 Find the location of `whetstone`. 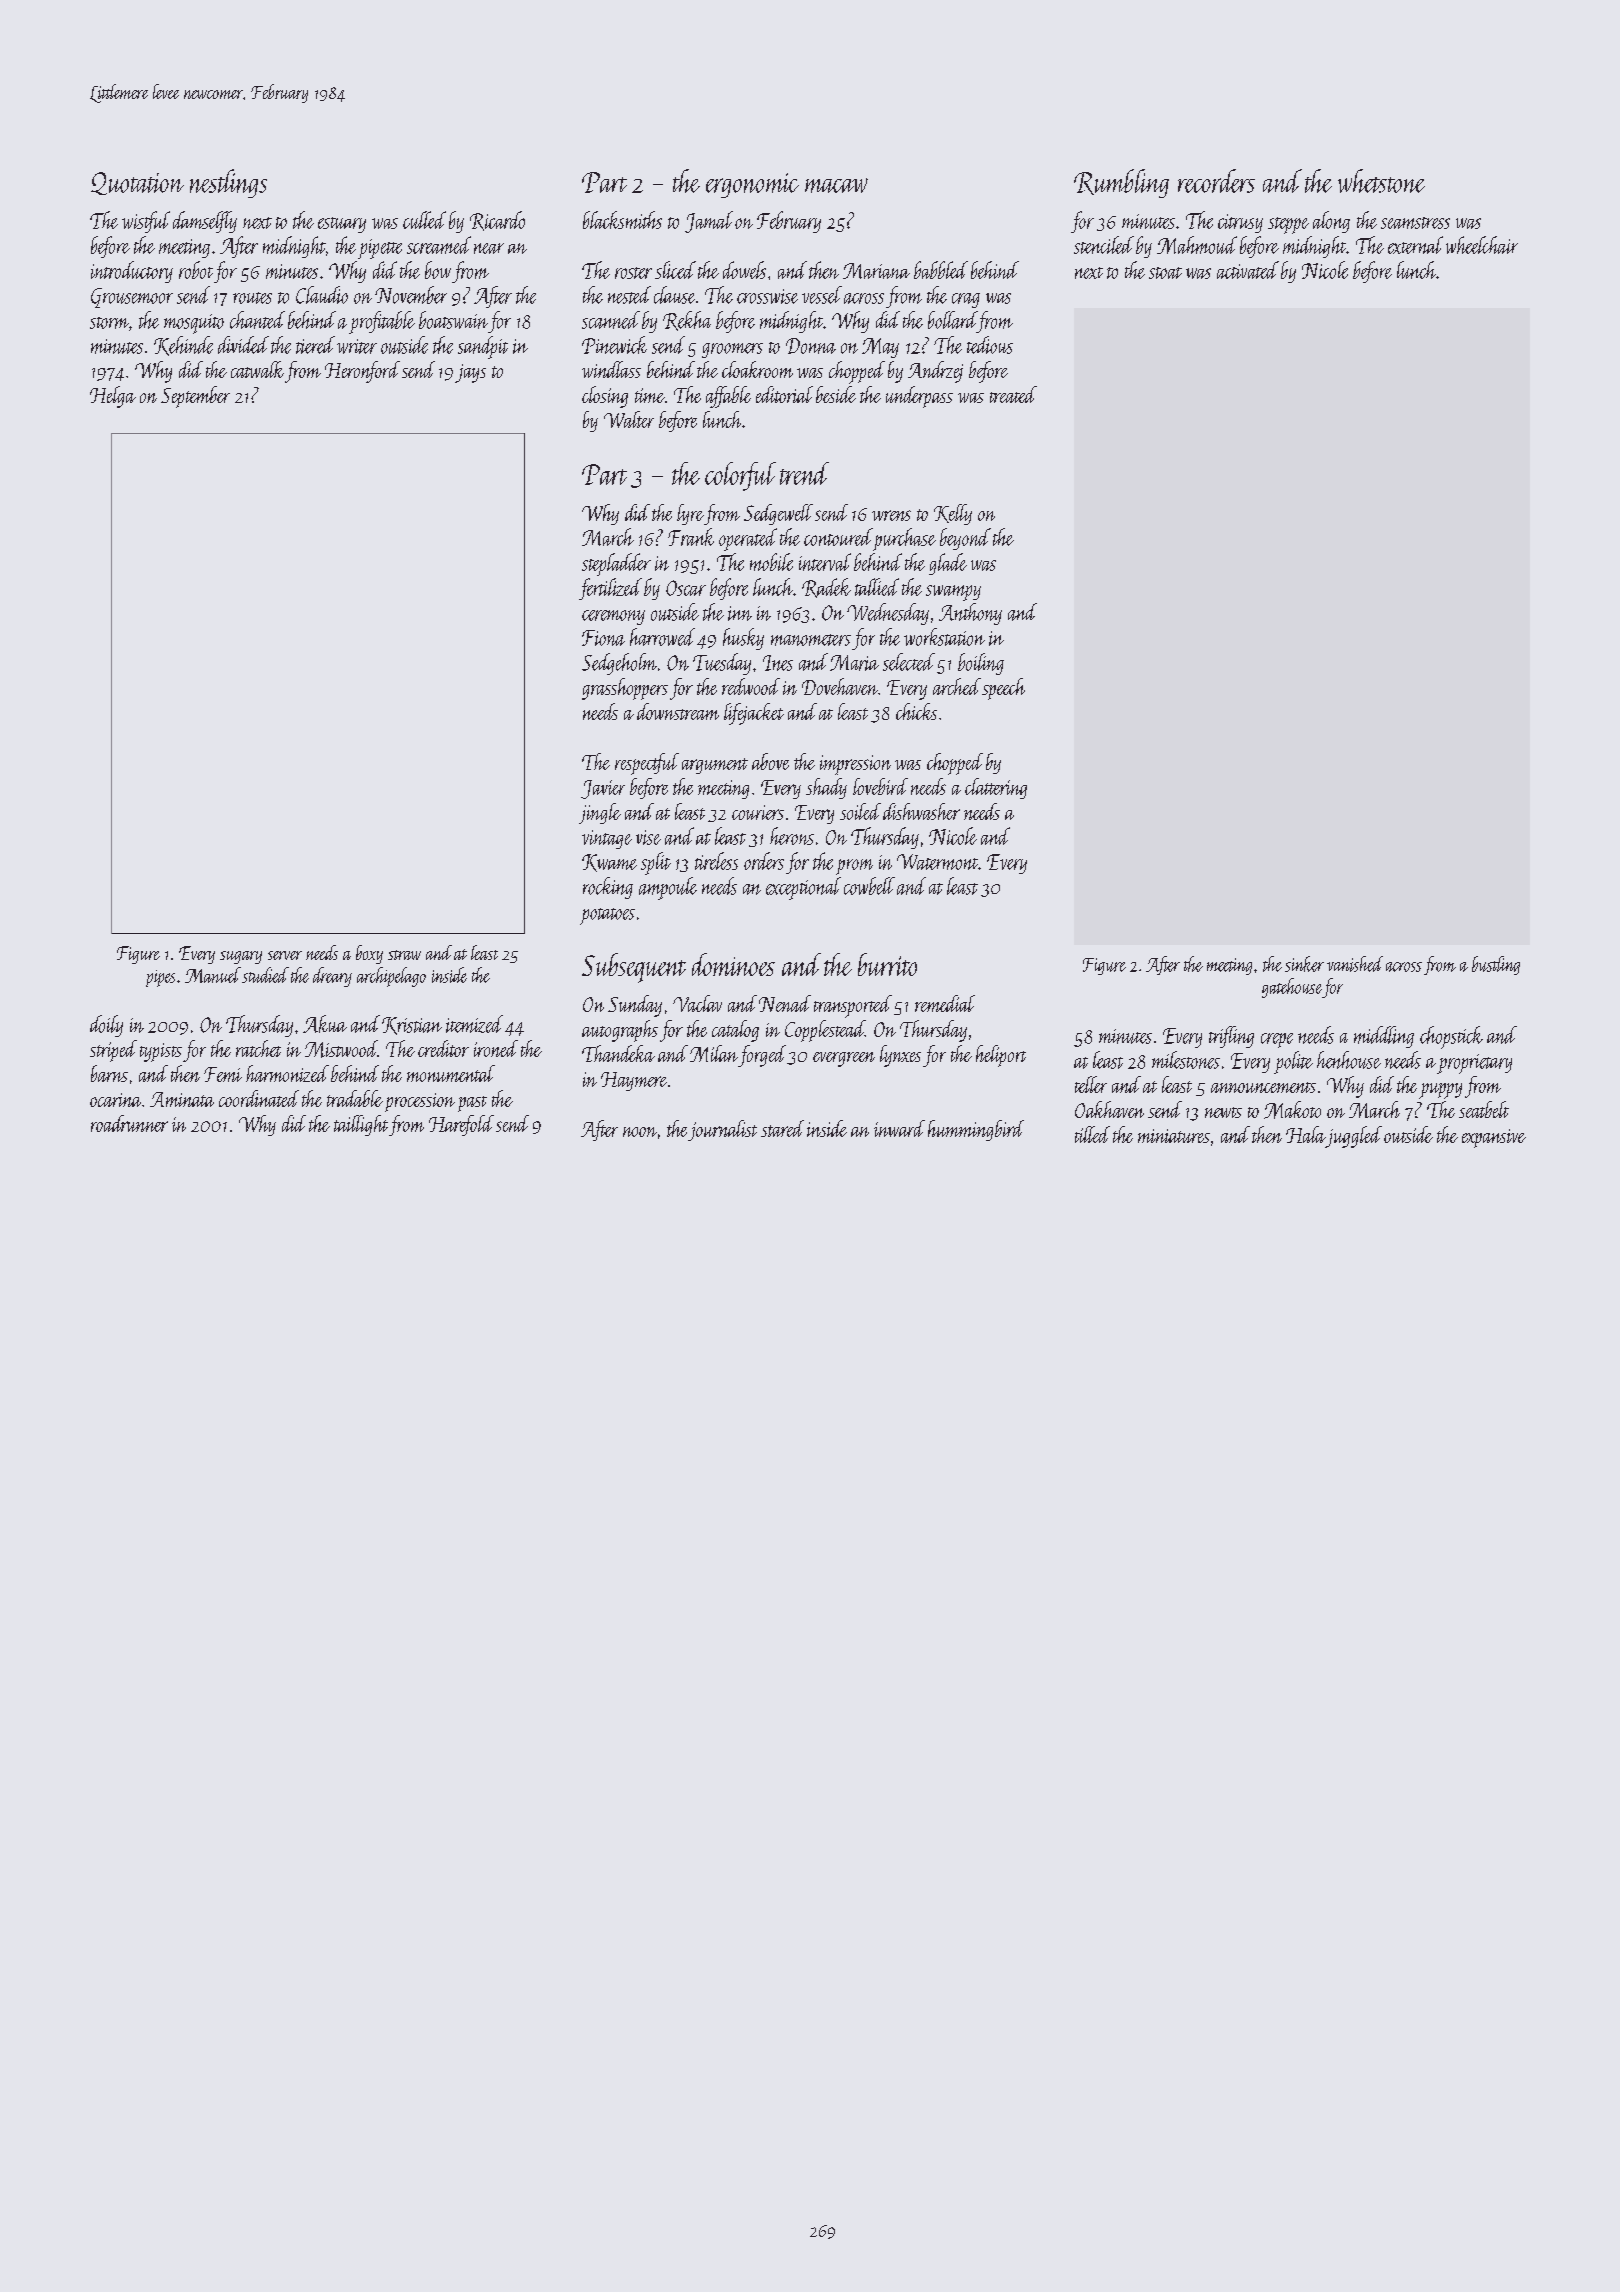

whetstone is located at coordinates (1381, 181).
